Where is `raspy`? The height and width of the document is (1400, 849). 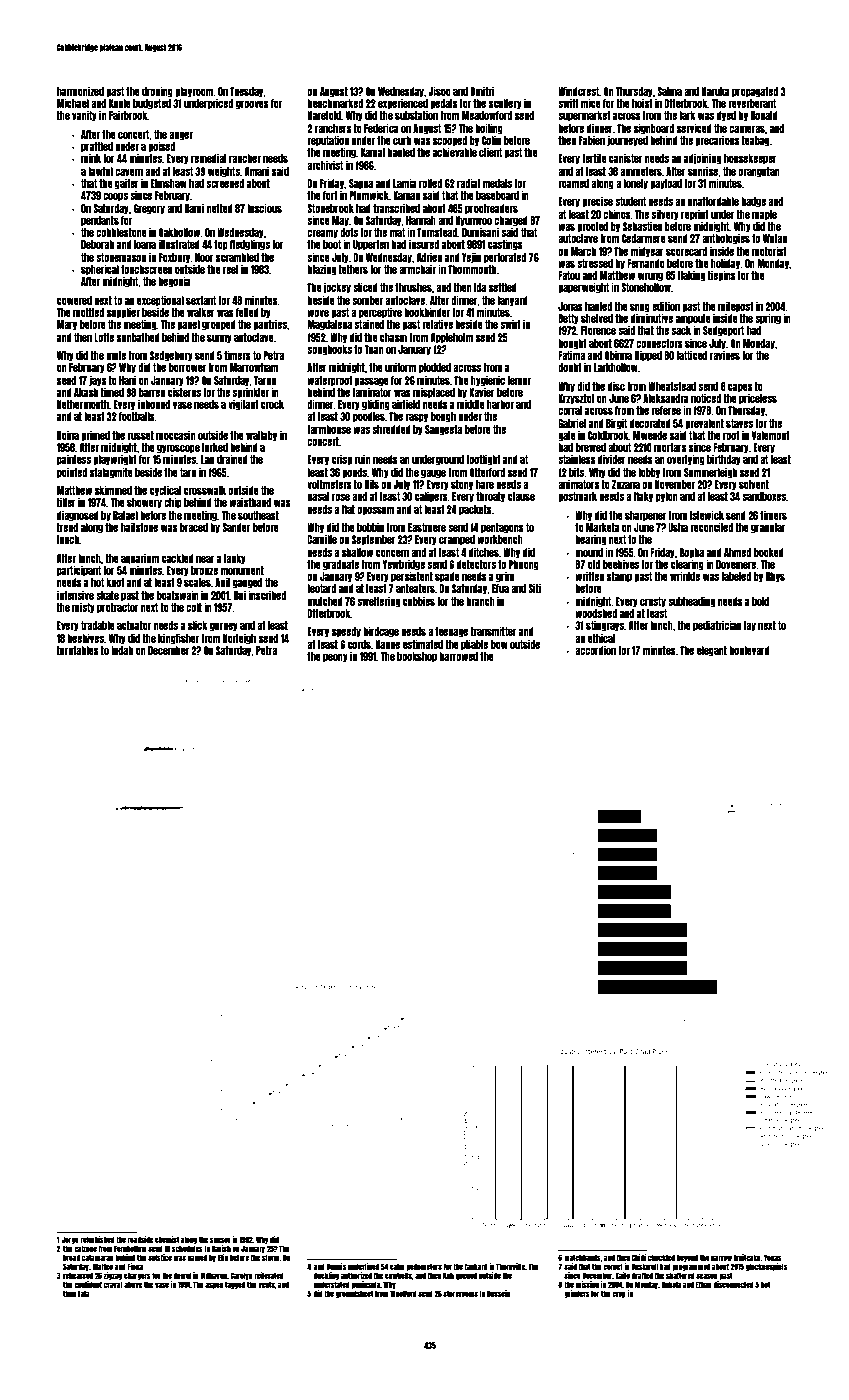
raspy is located at coordinates (417, 418).
